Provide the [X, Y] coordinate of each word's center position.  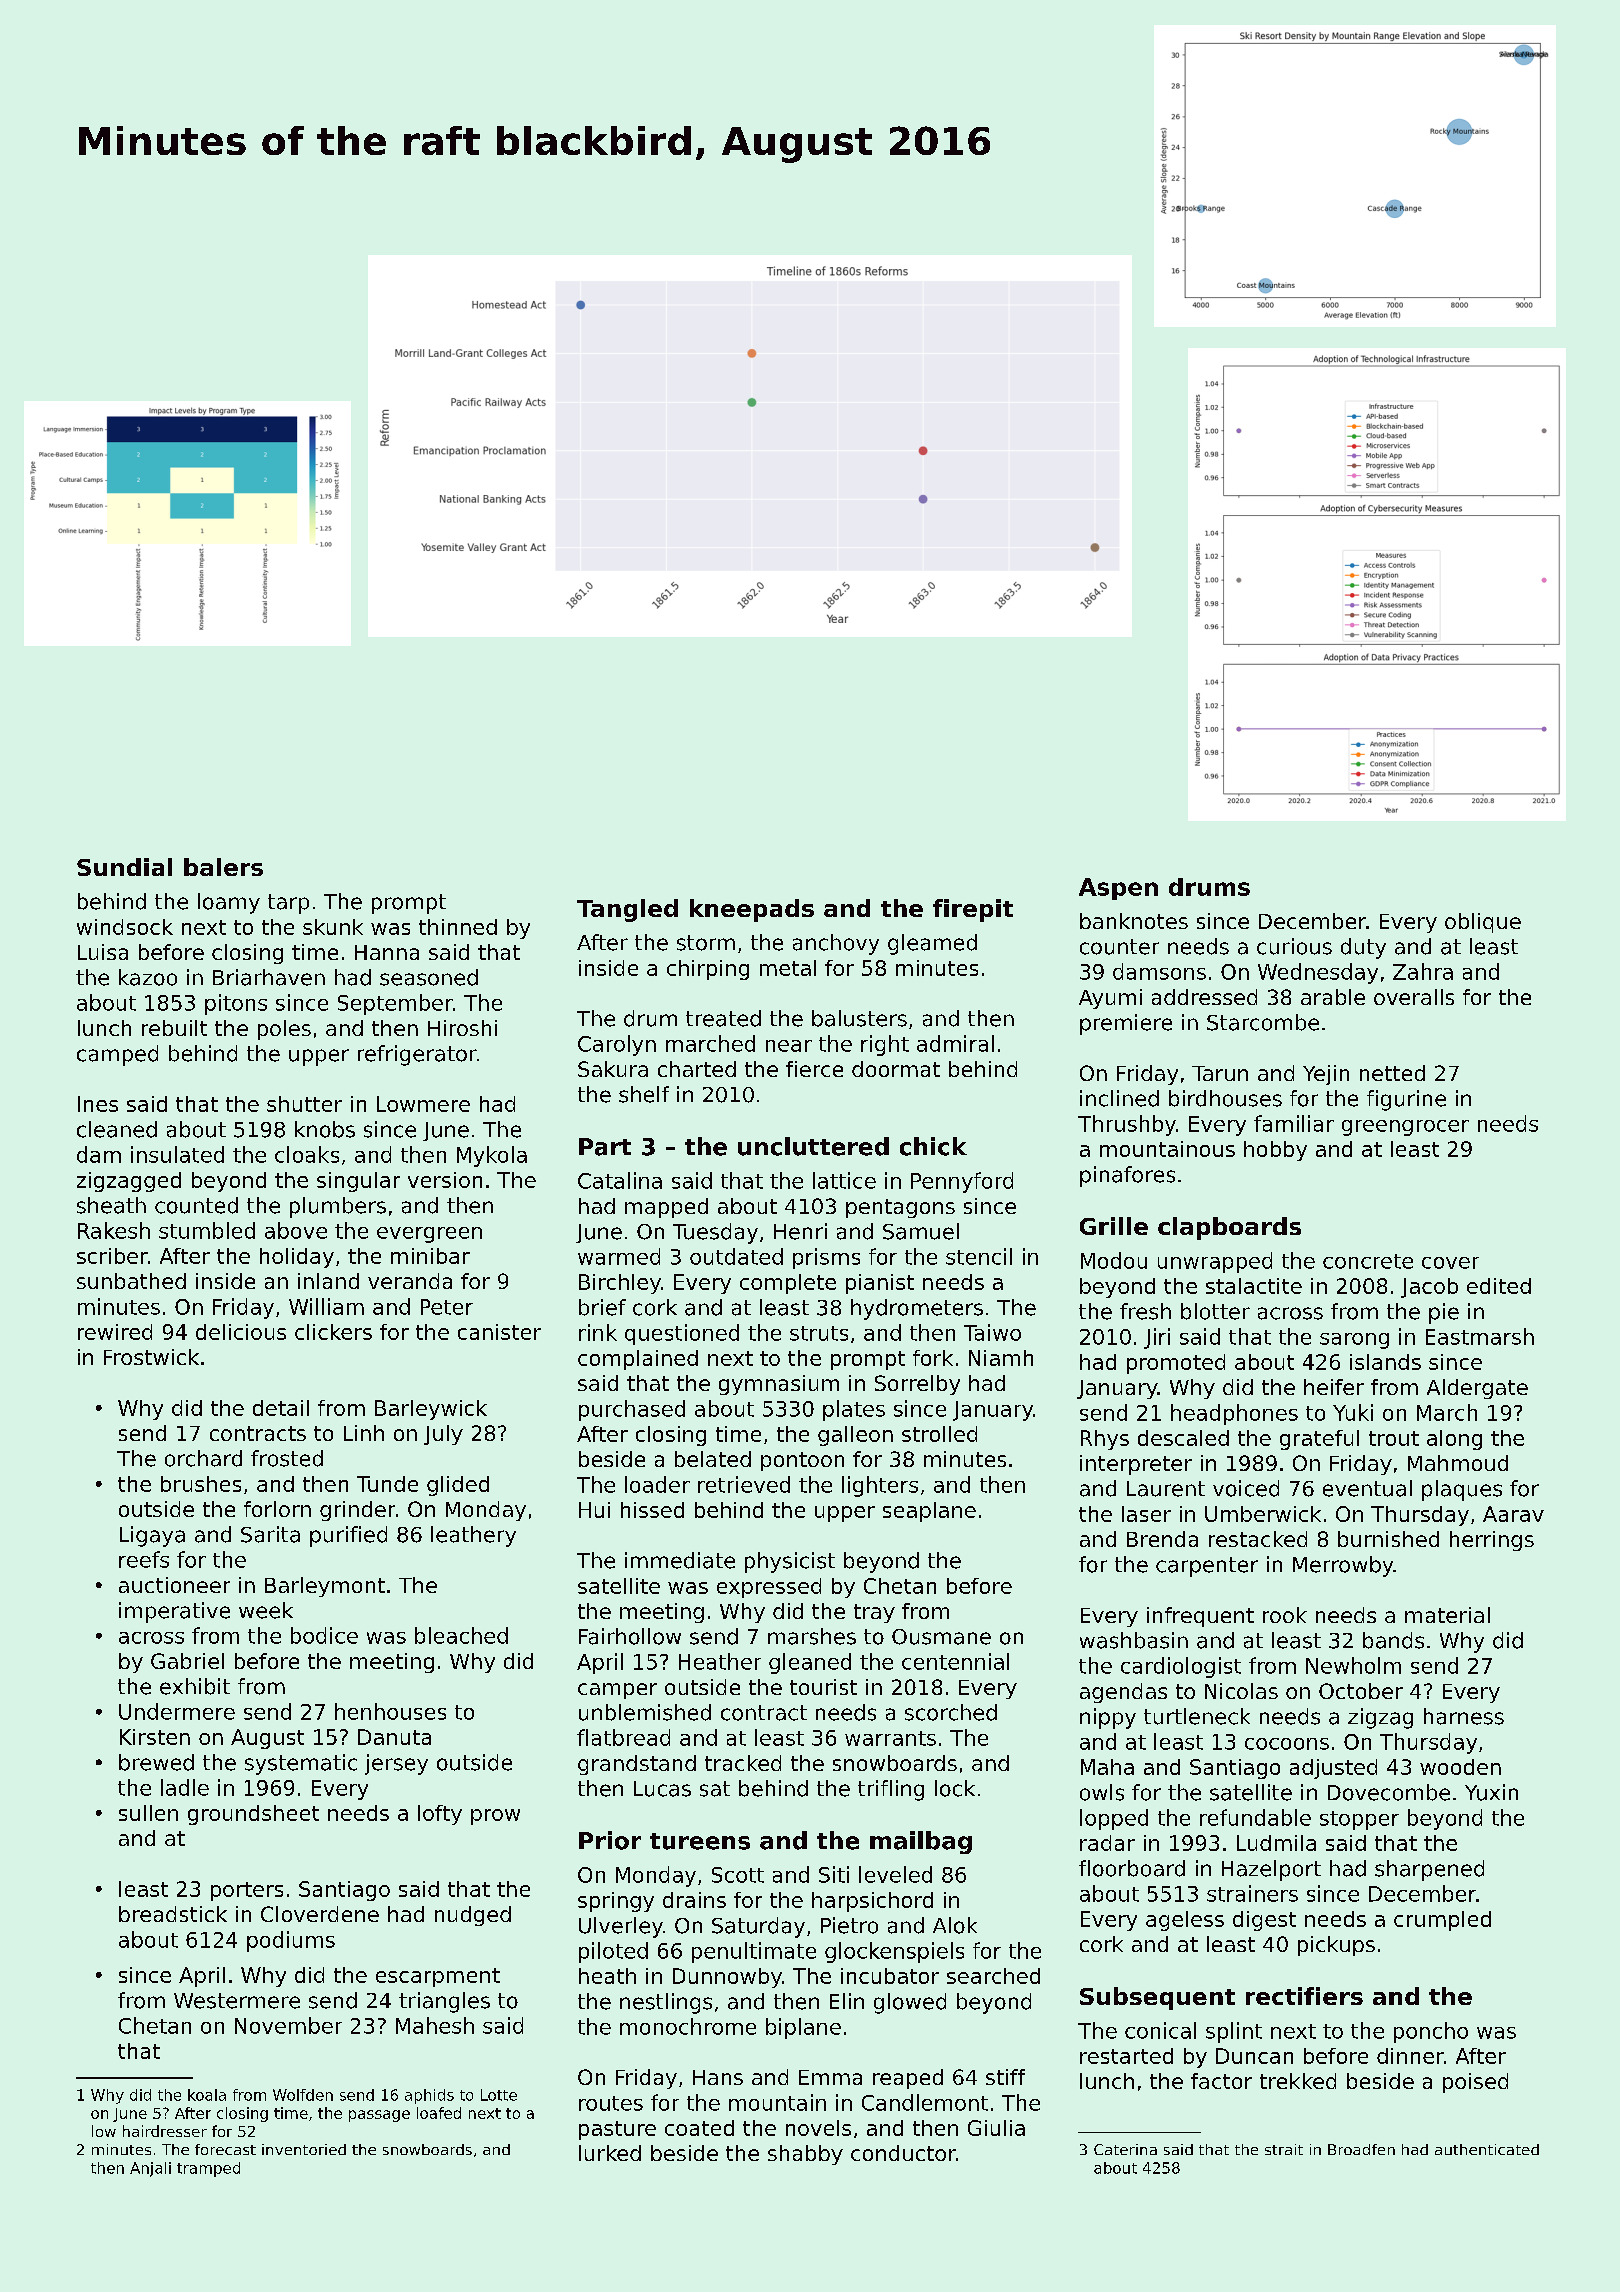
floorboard [1132, 1868]
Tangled [627, 910]
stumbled [207, 1230]
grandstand [637, 1765]
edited [1499, 1286]
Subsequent [1157, 1998]
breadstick [173, 1914]
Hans [718, 2077]
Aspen [1118, 889]
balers [223, 867]
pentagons [900, 1208]
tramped [208, 2169]
